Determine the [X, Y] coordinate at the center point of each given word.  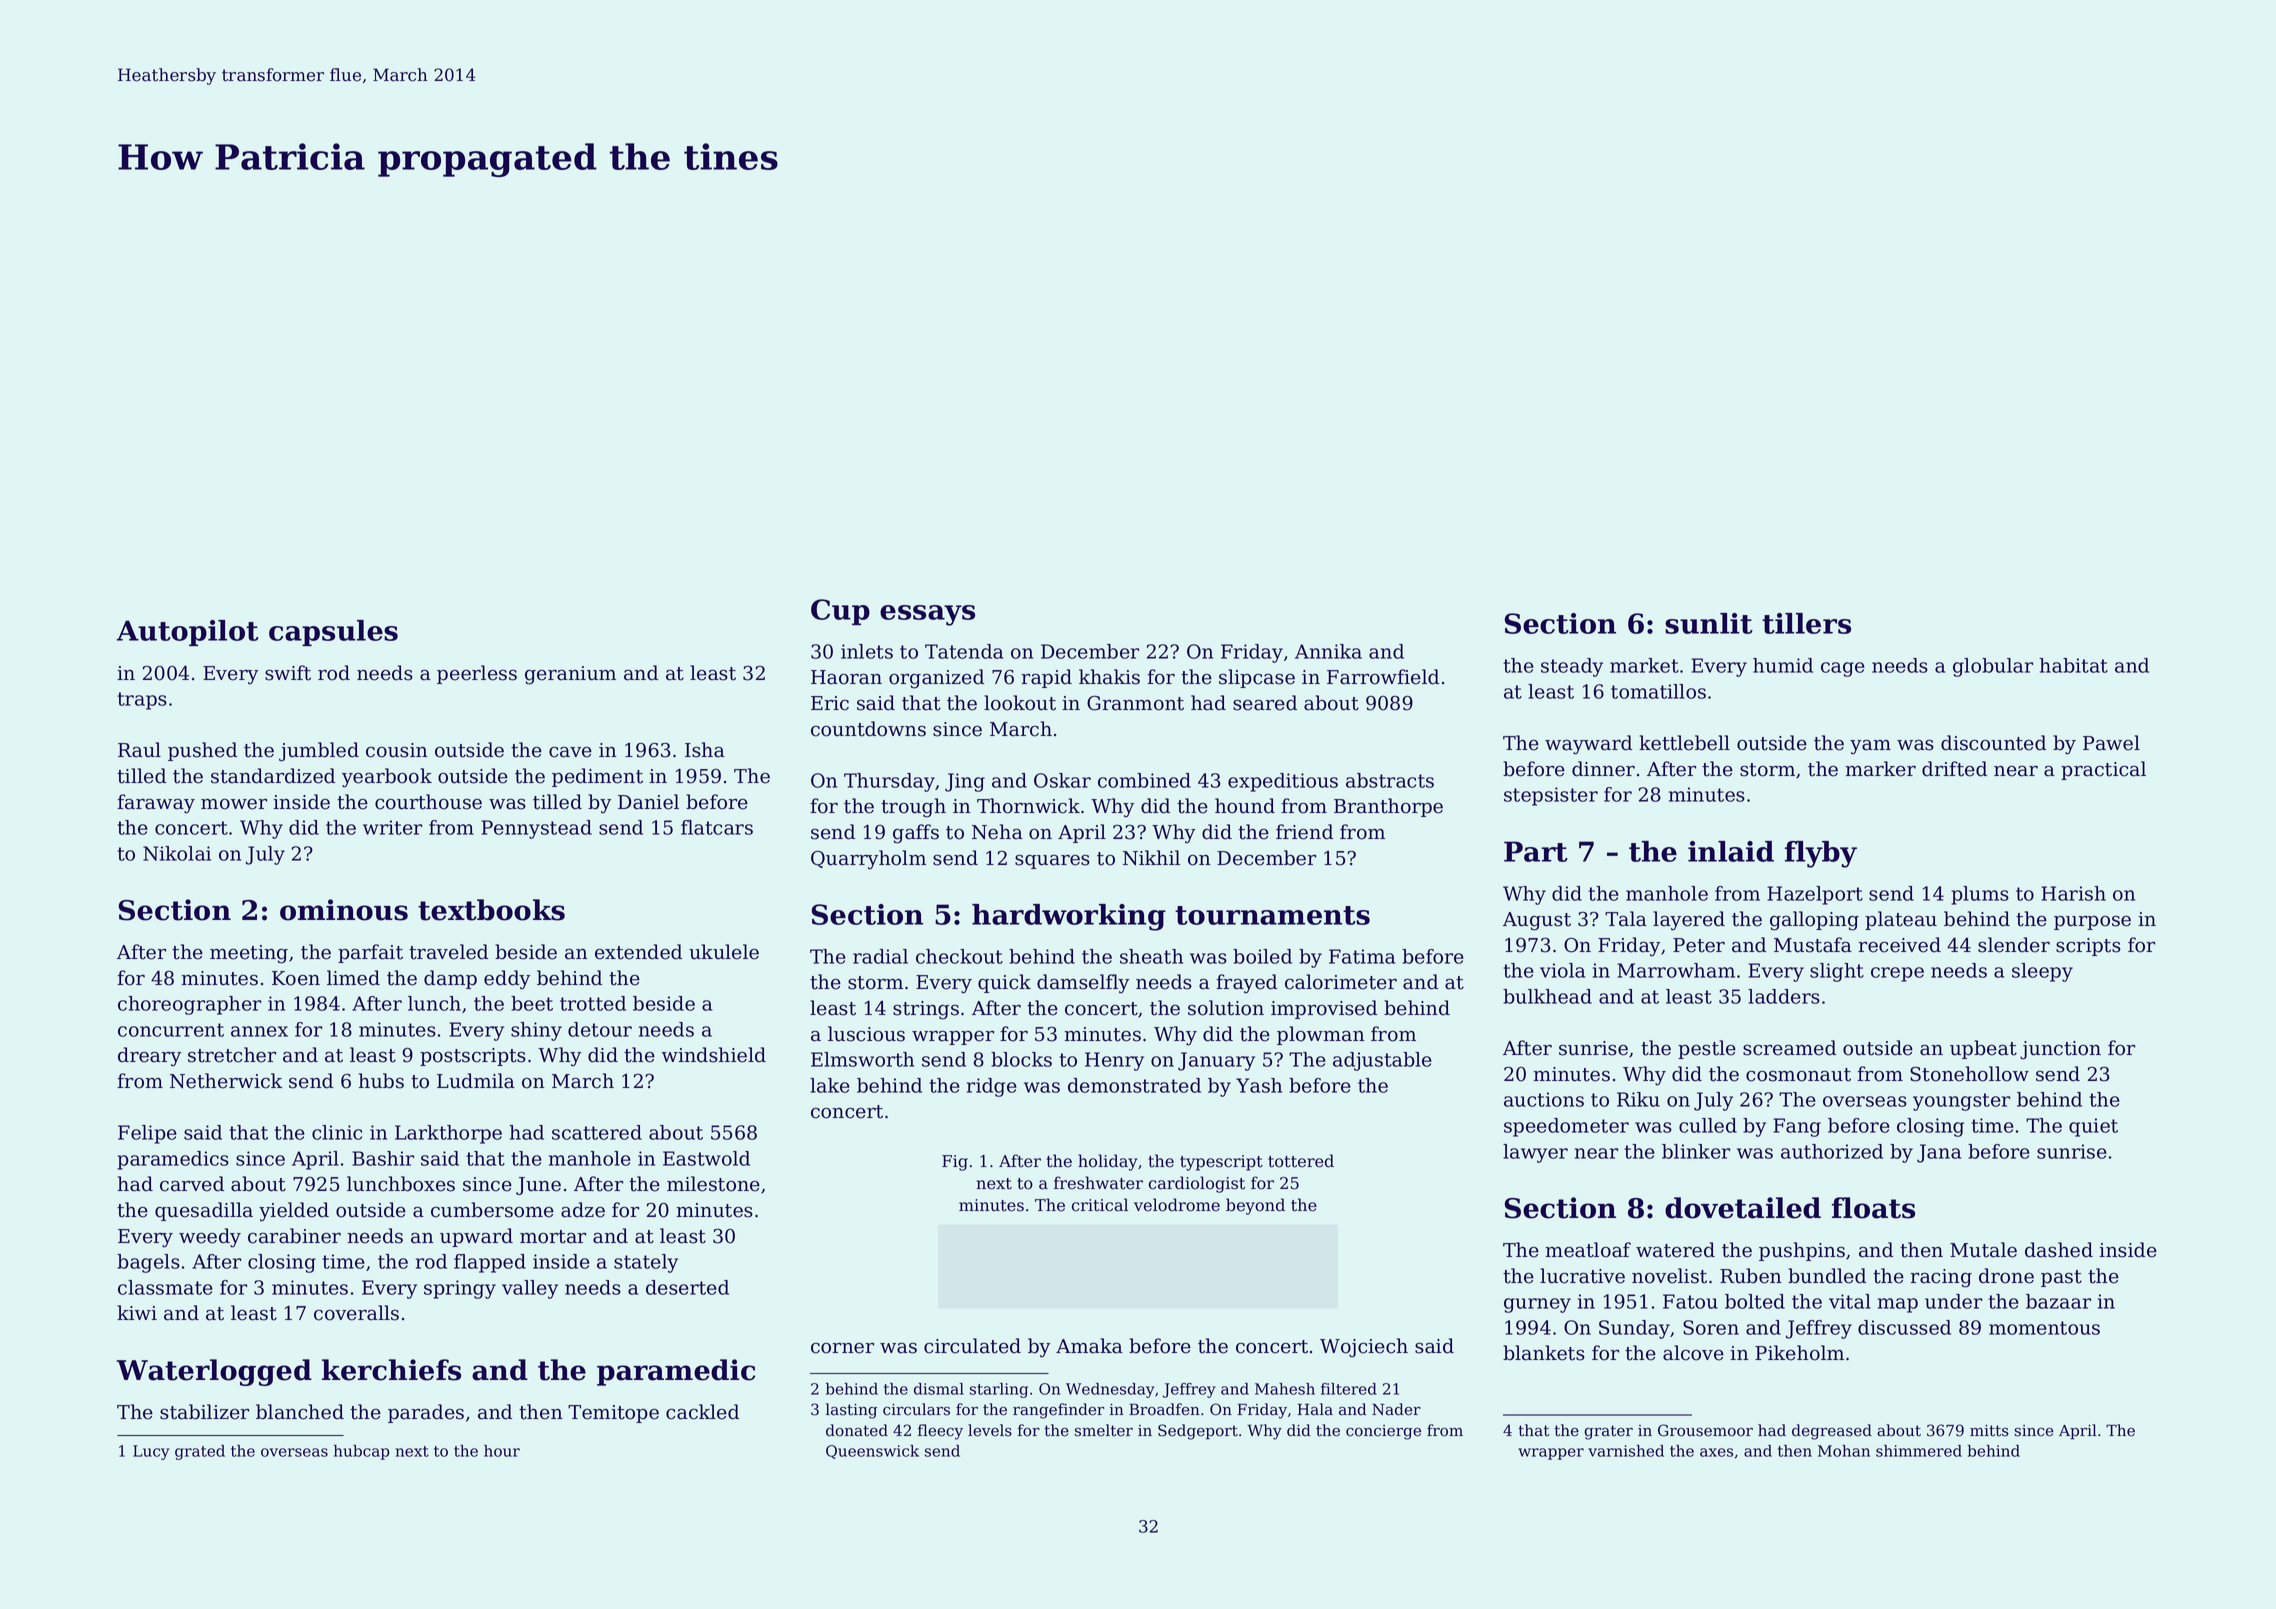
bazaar [2058, 1301]
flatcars [717, 827]
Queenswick [872, 1452]
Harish [2073, 893]
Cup [840, 612]
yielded [294, 1212]
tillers [1806, 623]
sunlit [1709, 623]
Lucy [151, 1452]
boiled [1262, 956]
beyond [1255, 1206]
